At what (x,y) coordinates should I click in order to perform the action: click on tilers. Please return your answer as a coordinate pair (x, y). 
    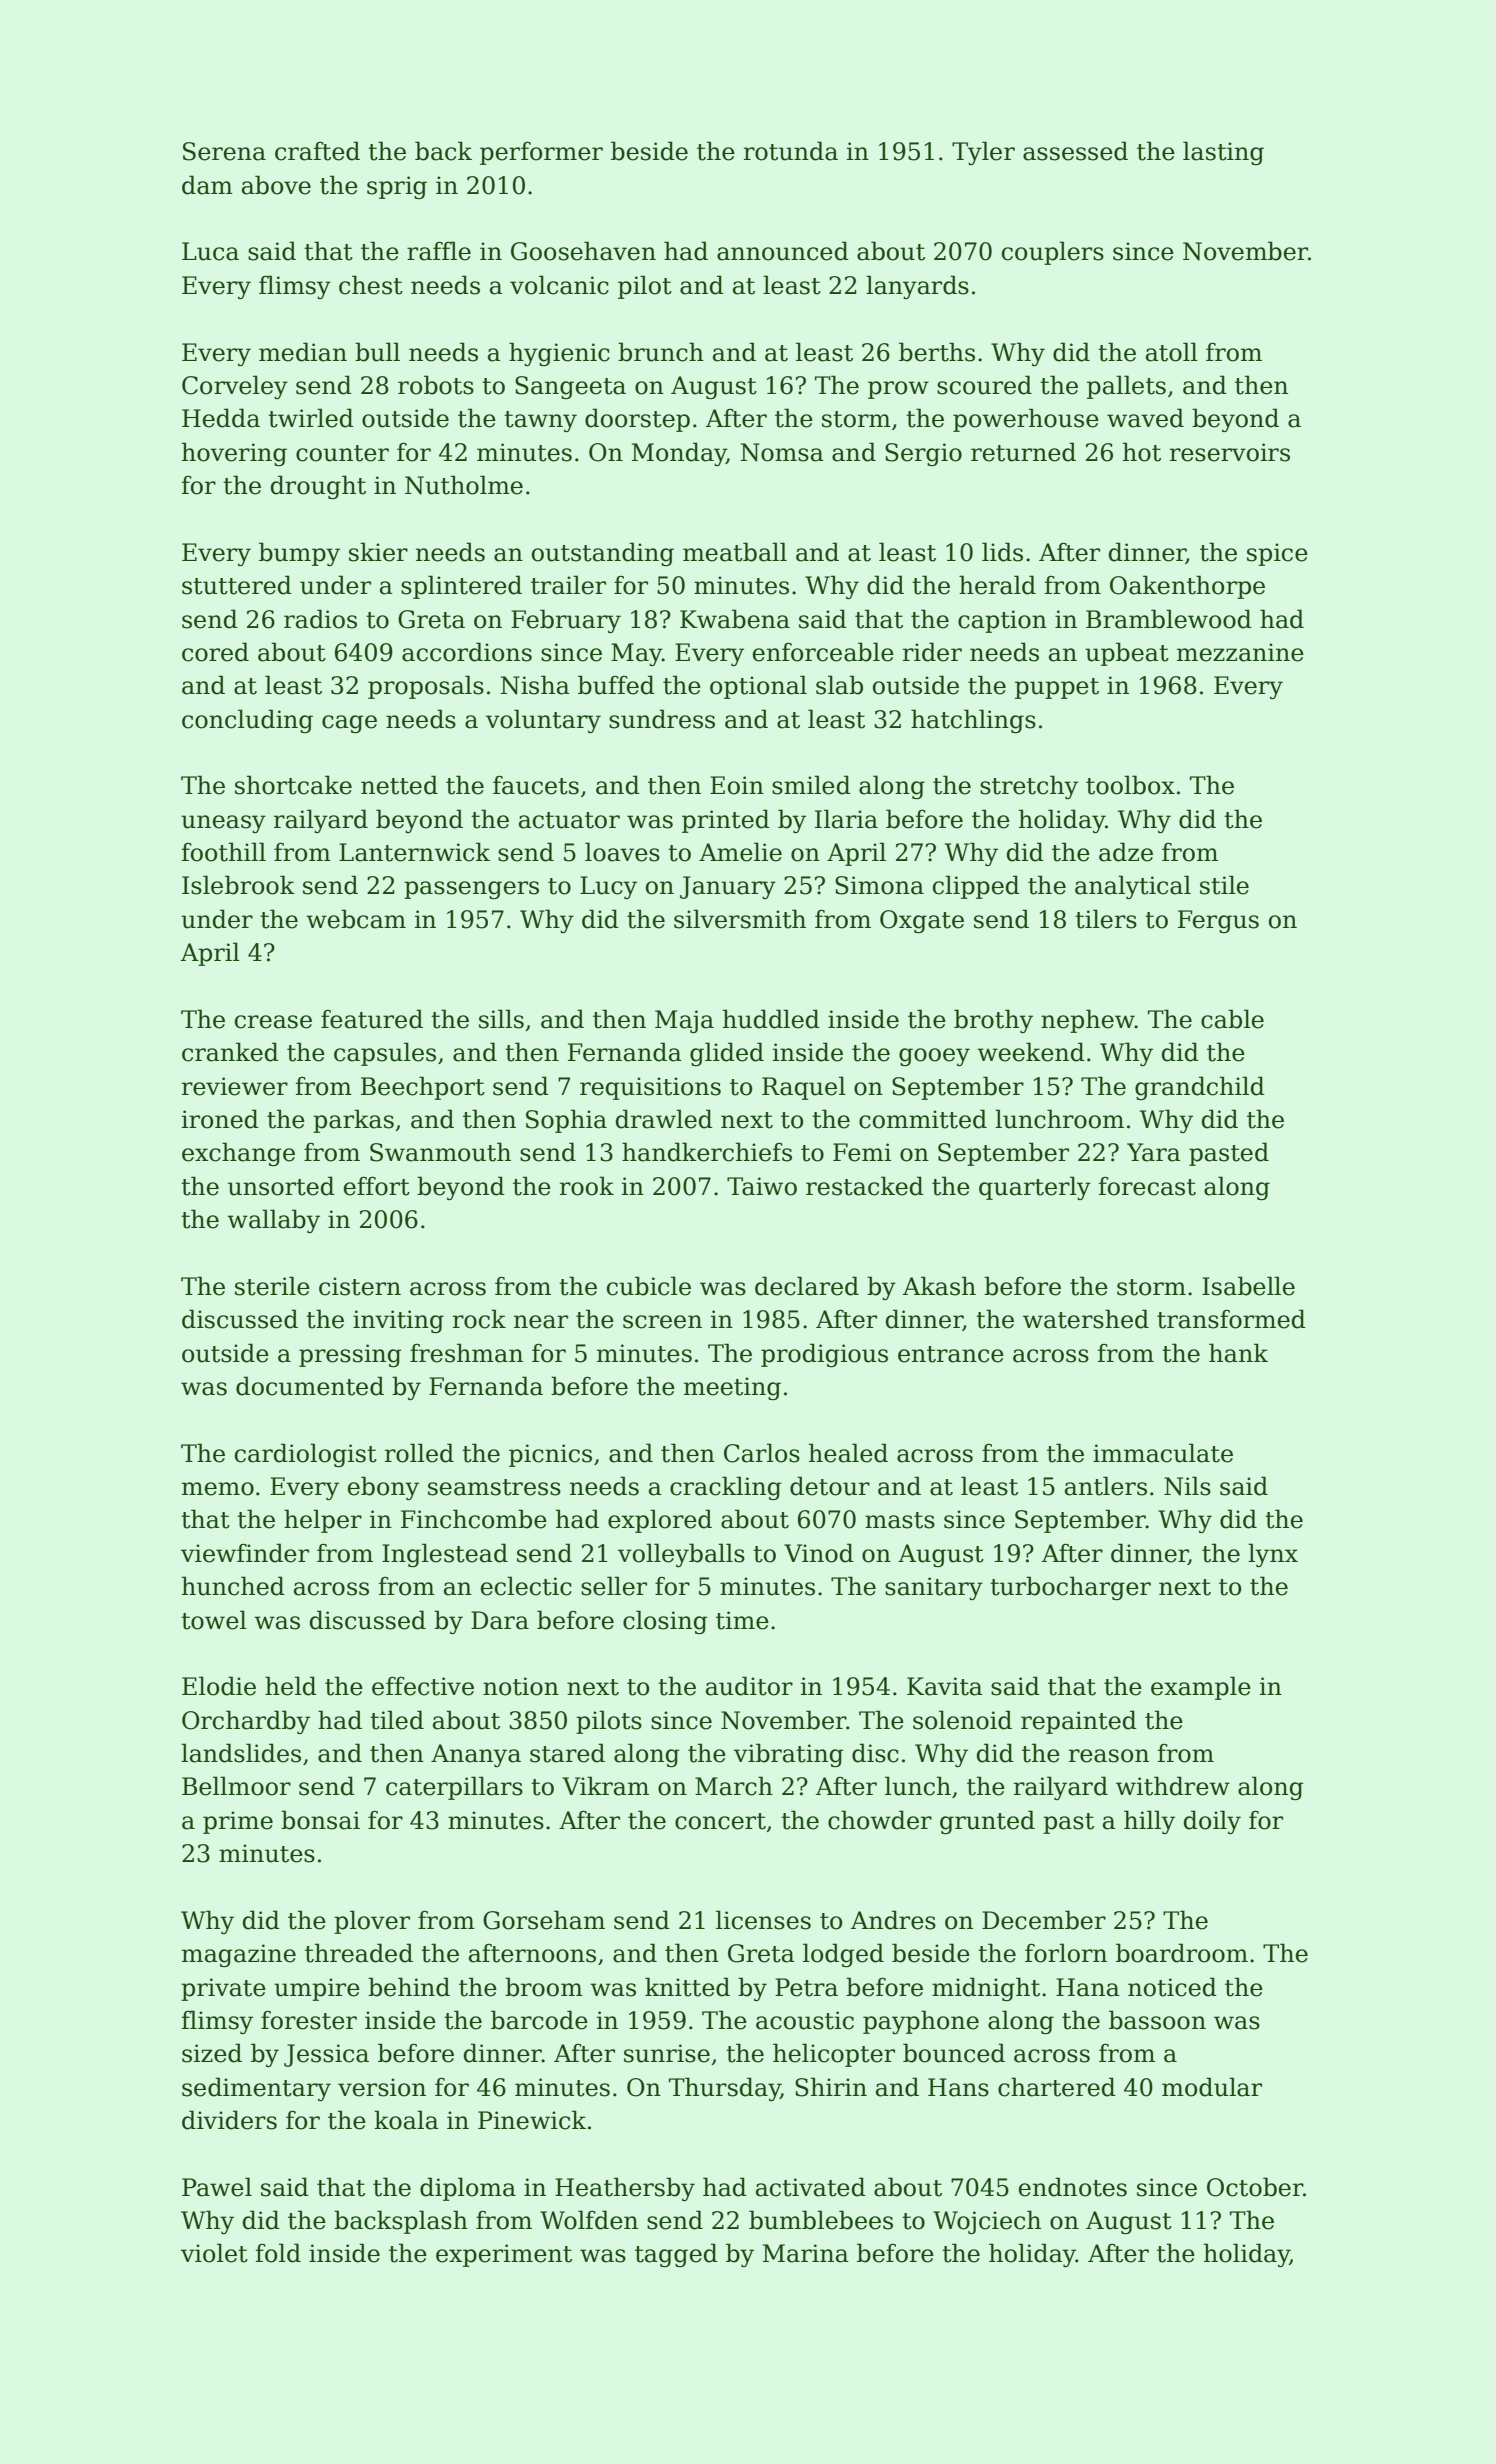
    Looking at the image, I should click on (1106, 919).
